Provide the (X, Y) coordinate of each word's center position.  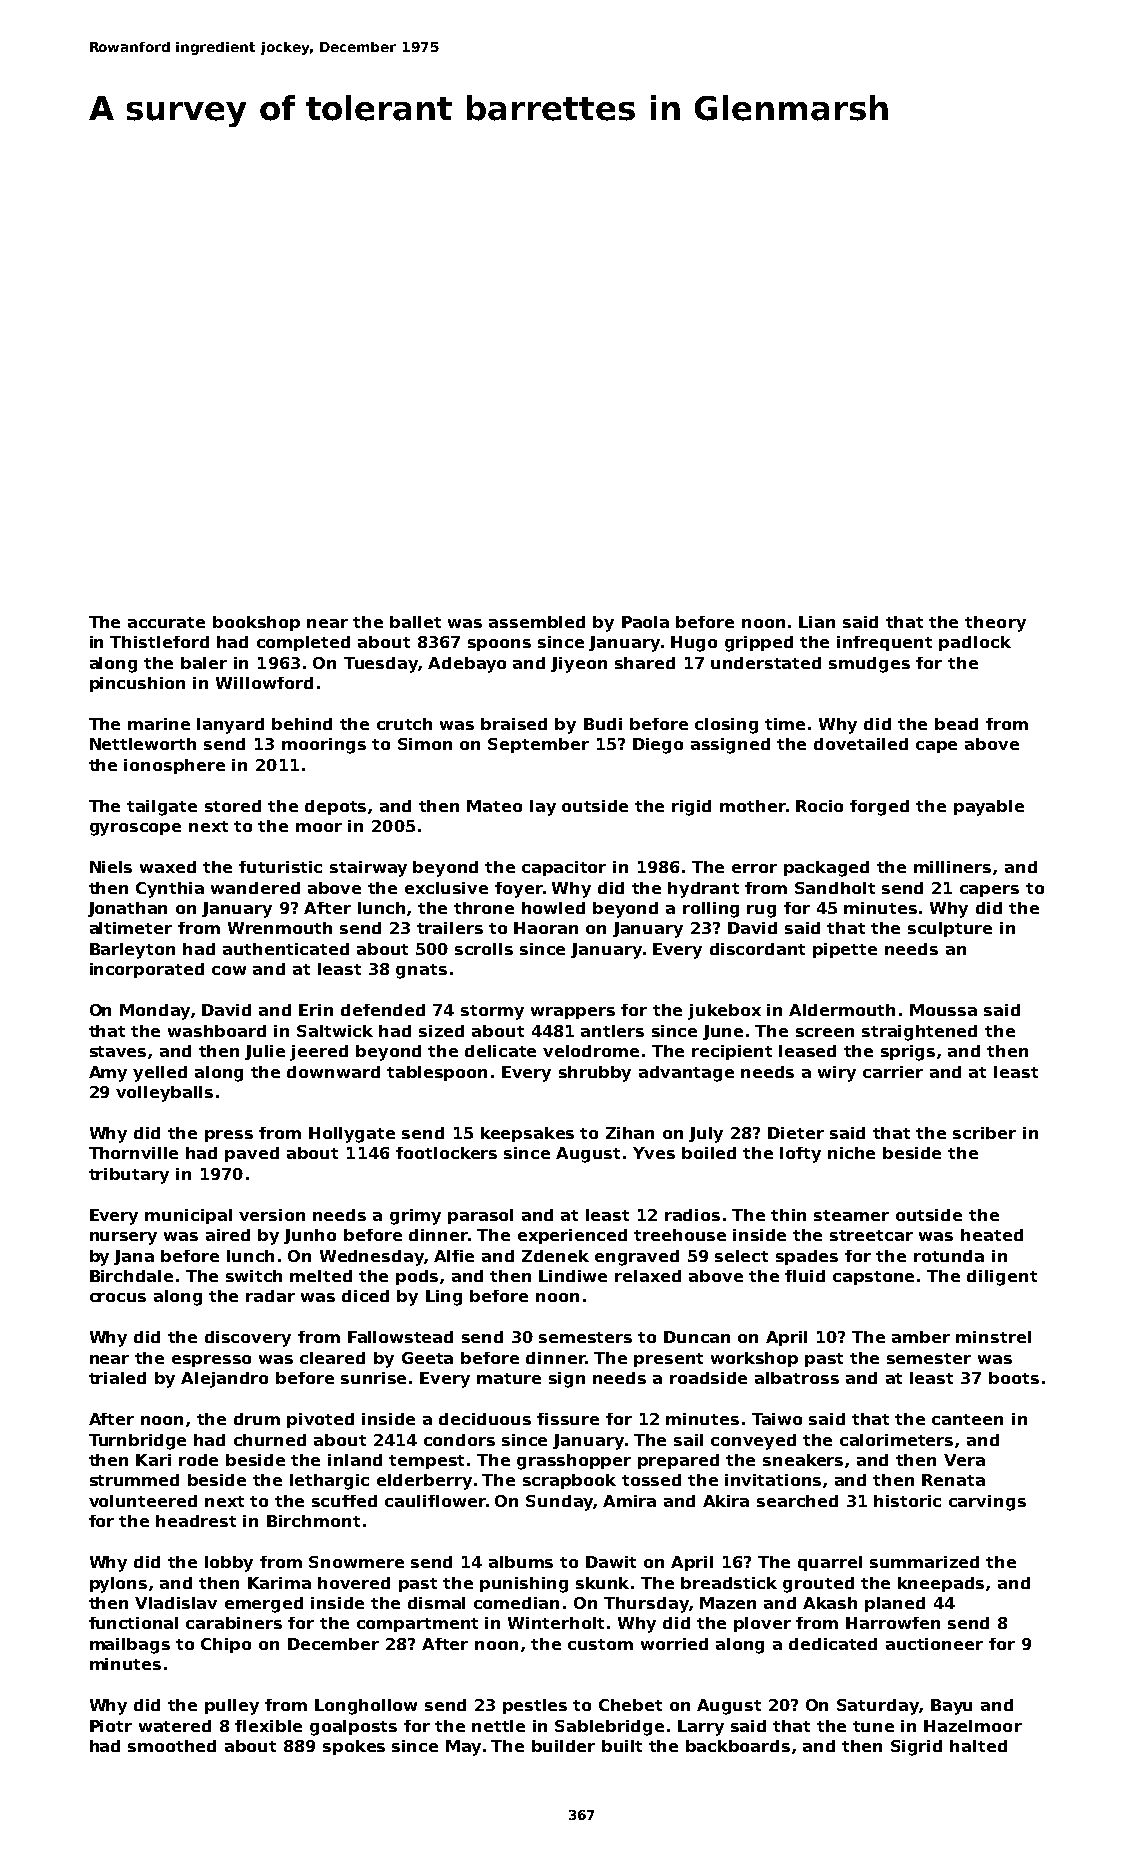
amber (921, 1337)
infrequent (884, 643)
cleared (332, 1358)
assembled (537, 622)
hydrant (703, 890)
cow (229, 970)
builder (563, 1746)
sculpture (950, 929)
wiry (837, 1074)
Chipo (226, 1645)
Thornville (133, 1153)
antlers (612, 1031)
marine (159, 724)
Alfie (454, 1256)
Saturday (878, 1707)
